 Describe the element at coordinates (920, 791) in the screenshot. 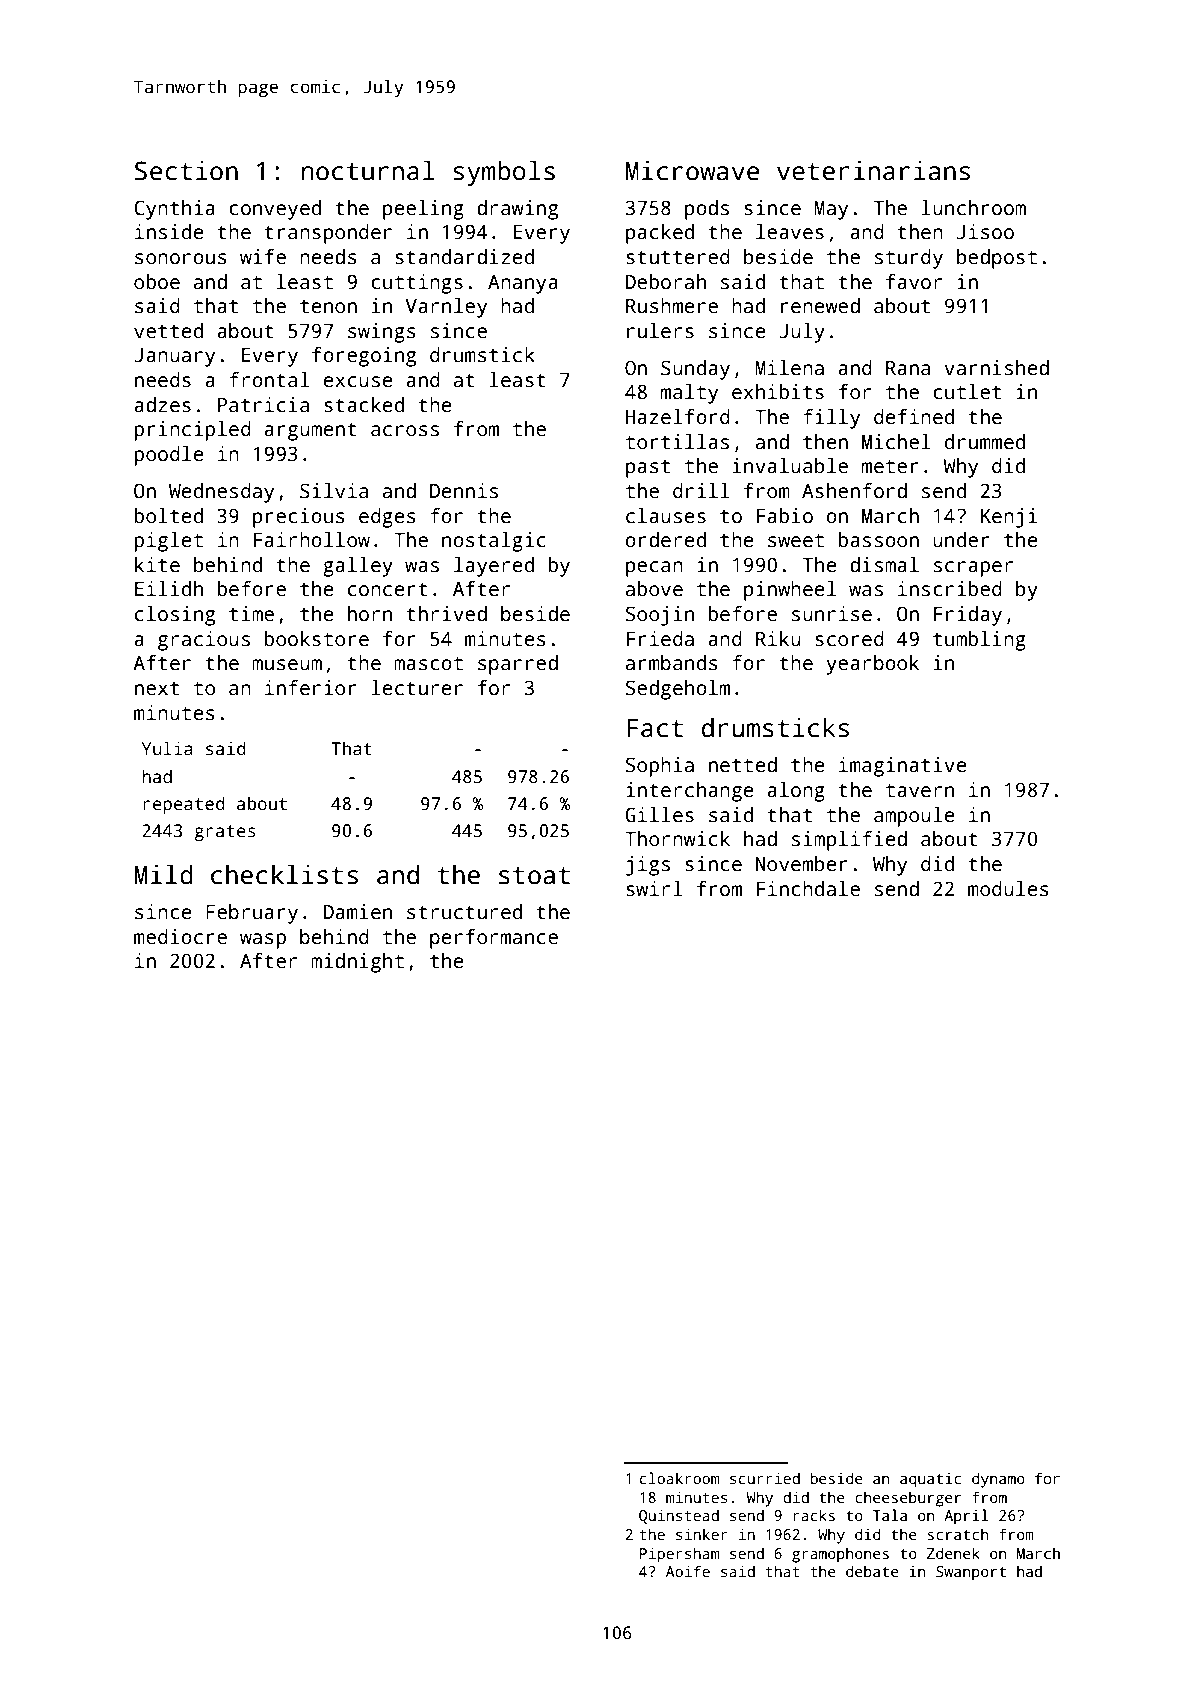

I see `tavern` at that location.
